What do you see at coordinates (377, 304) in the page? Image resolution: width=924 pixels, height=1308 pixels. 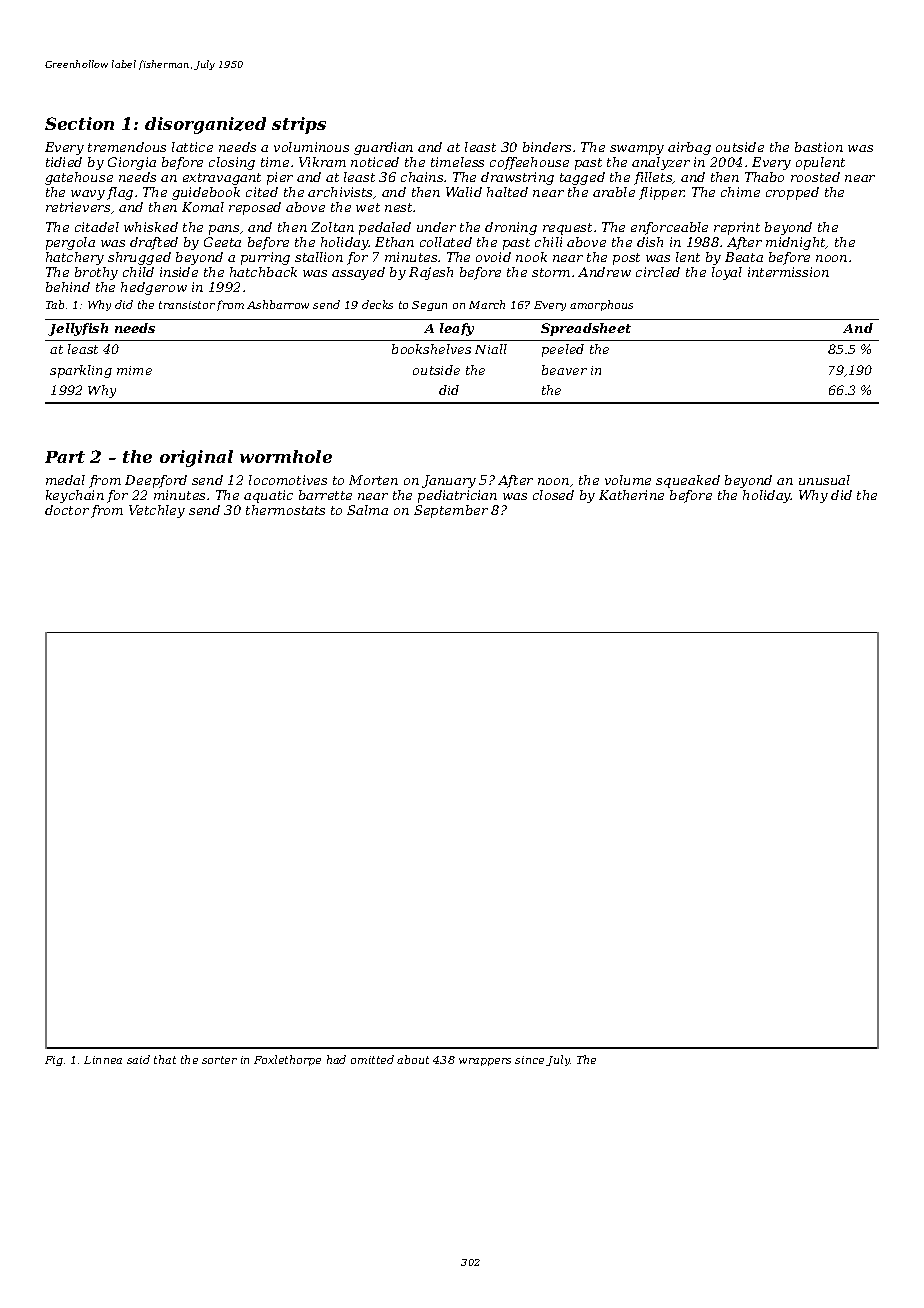 I see `decks` at bounding box center [377, 304].
